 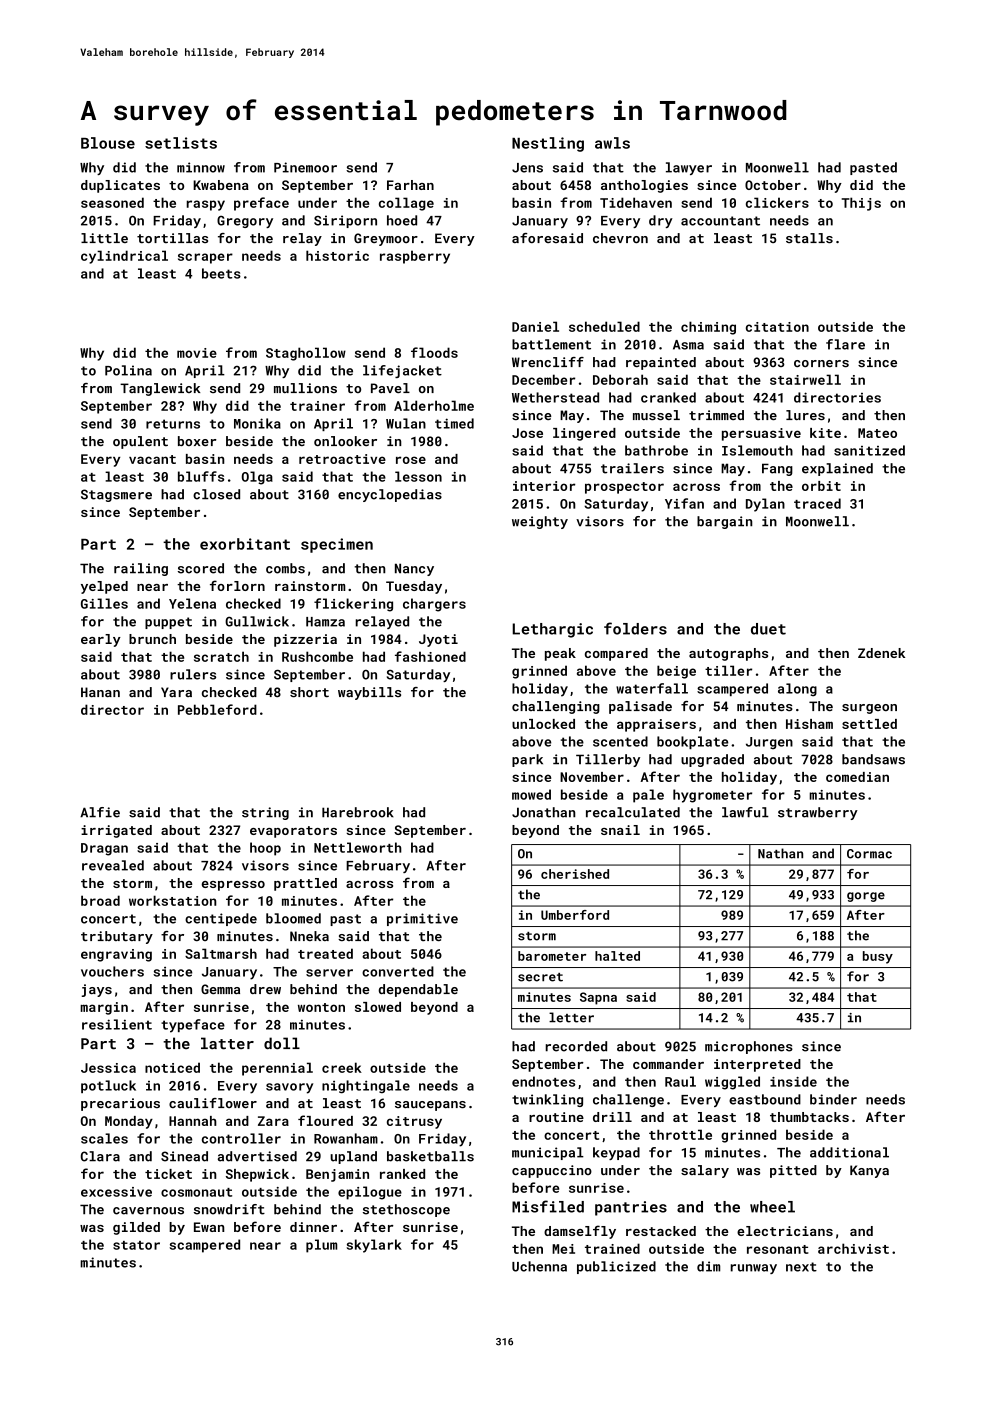 What do you see at coordinates (539, 1266) in the screenshot?
I see `Uchenna` at bounding box center [539, 1266].
